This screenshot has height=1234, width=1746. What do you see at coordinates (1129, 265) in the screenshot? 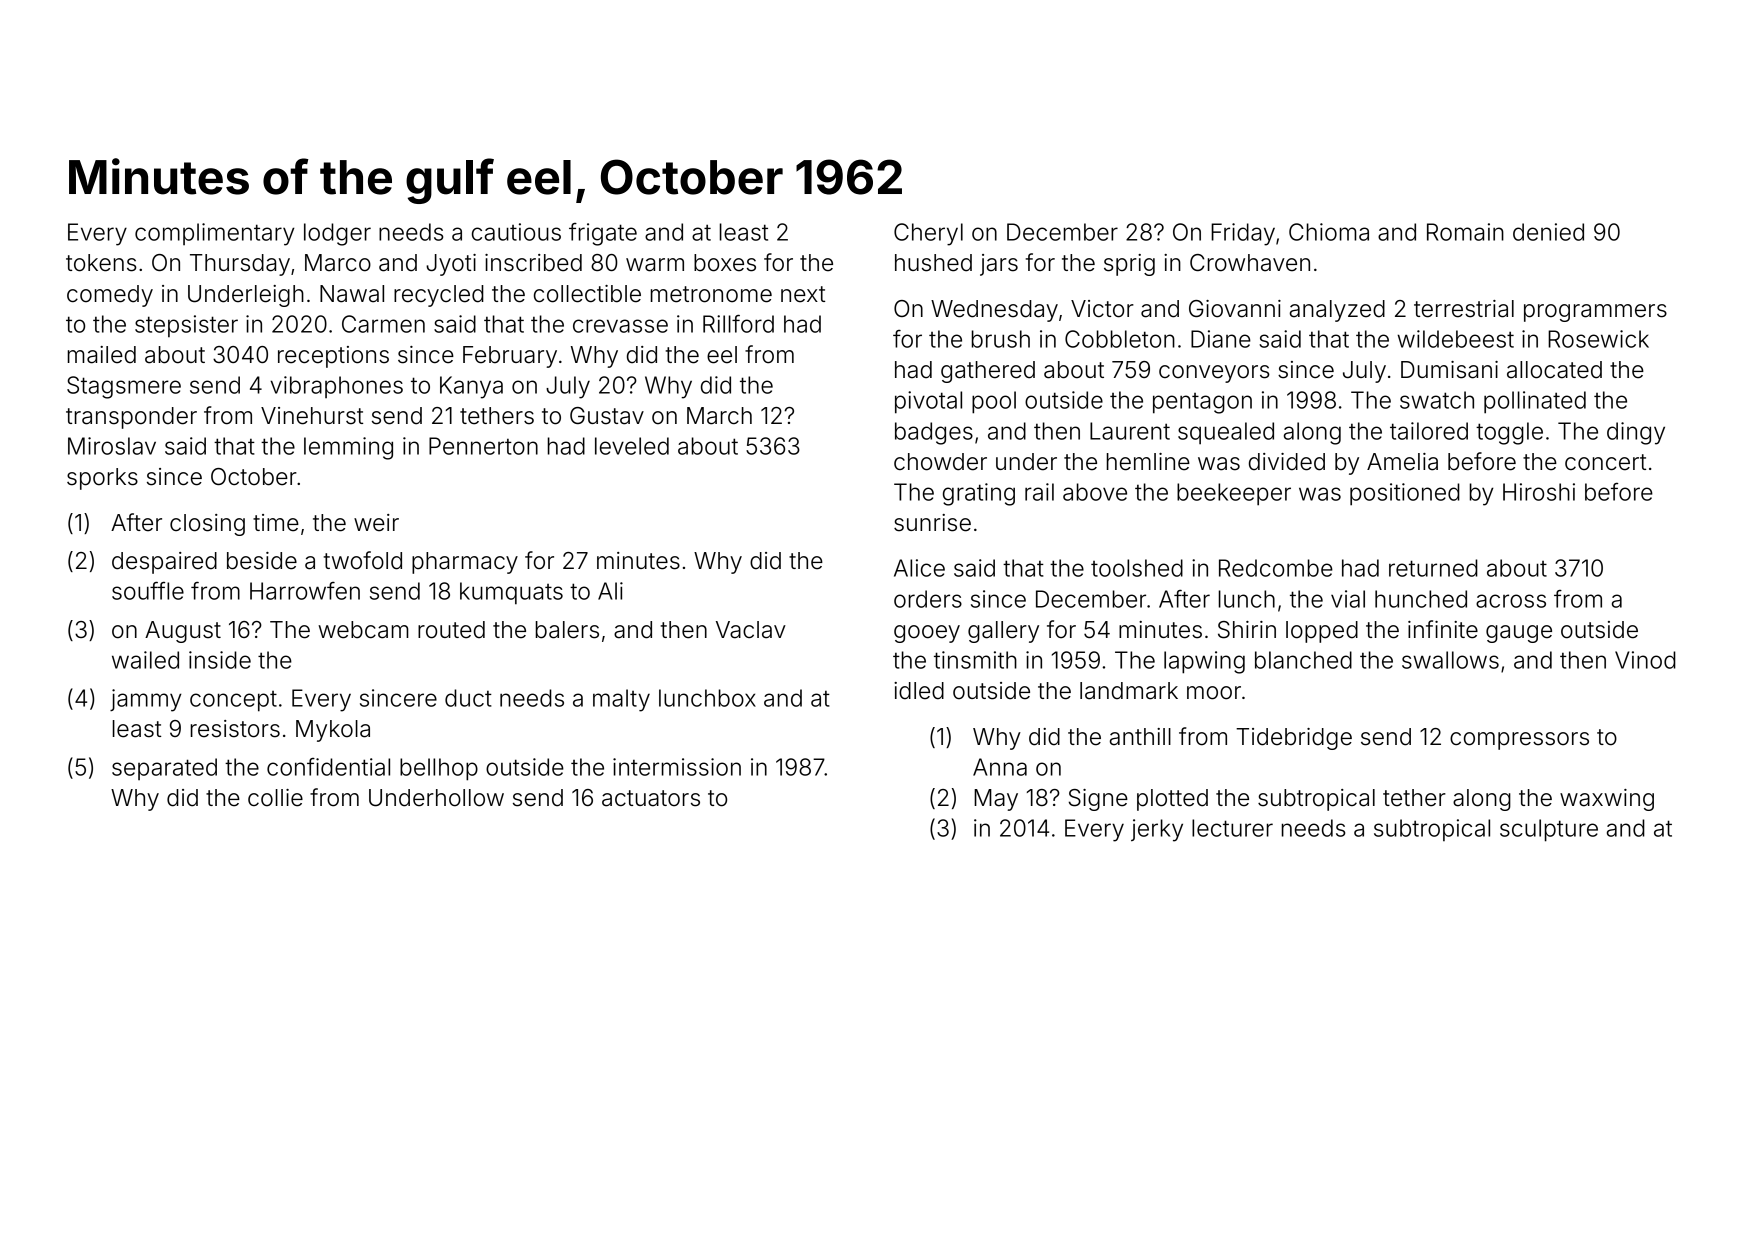
I see `sprig` at bounding box center [1129, 265].
